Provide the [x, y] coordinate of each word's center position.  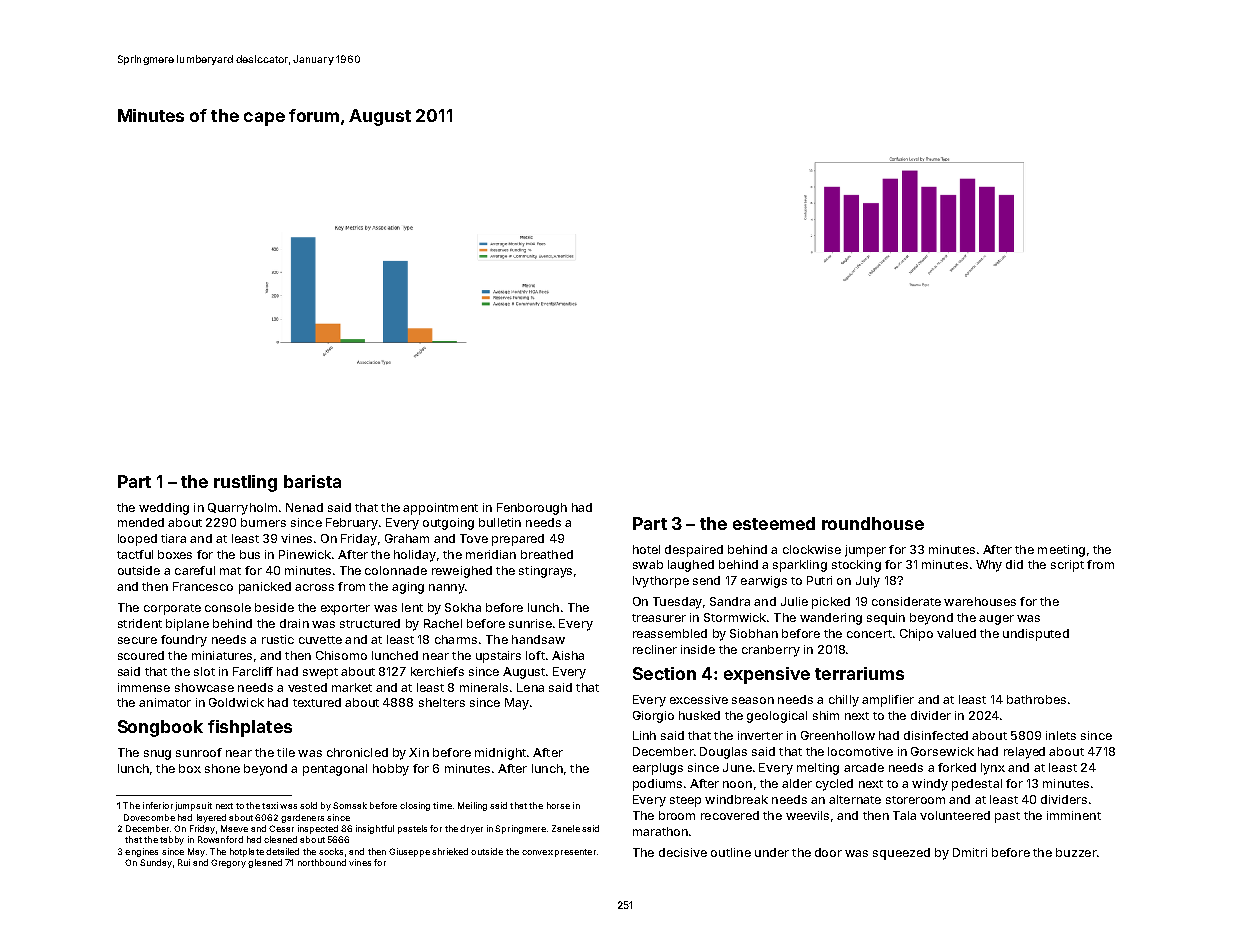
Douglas [723, 753]
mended [141, 522]
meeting [1061, 551]
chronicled [357, 752]
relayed [1024, 753]
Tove [474, 538]
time [442, 805]
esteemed [774, 523]
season [753, 700]
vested [307, 687]
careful [195, 570]
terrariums [859, 673]
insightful [375, 829]
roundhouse [873, 523]
